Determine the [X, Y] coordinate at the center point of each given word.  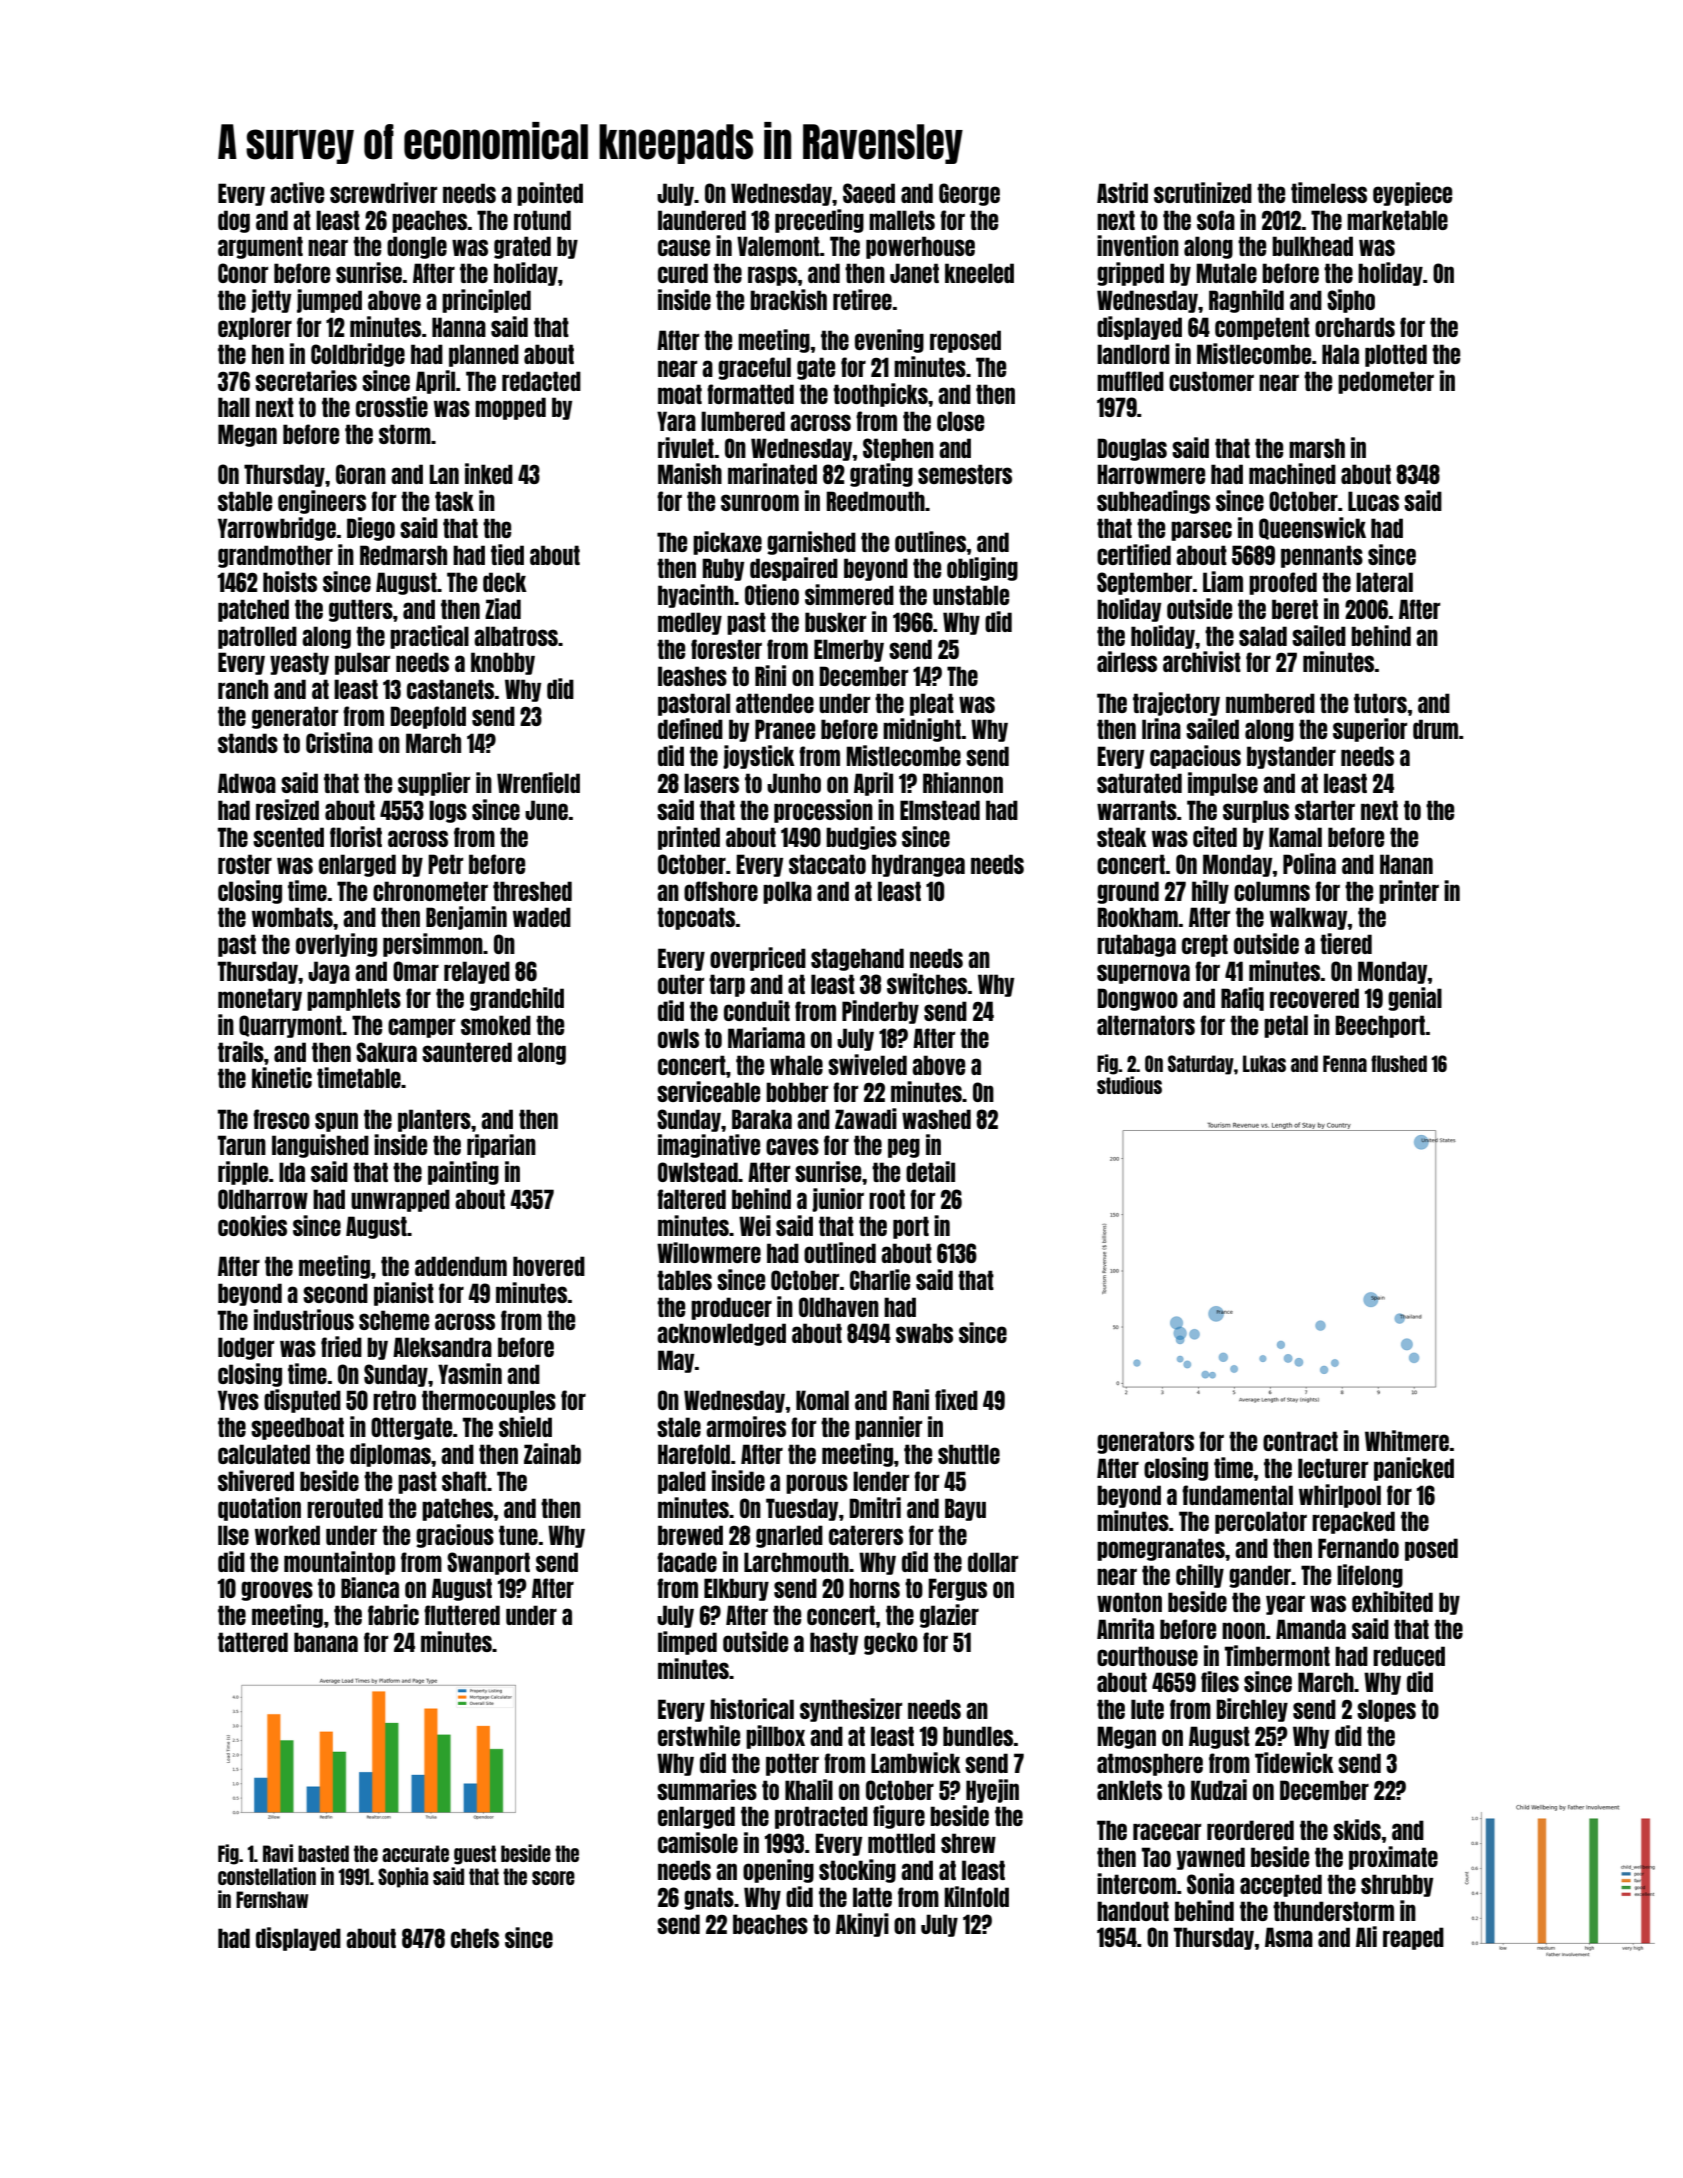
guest [475, 1855]
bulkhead [1312, 246]
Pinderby [880, 1012]
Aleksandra [442, 1347]
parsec [1201, 531]
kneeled [979, 273]
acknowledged [721, 1334]
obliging [982, 569]
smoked [496, 1025]
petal [1286, 1026]
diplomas [390, 1455]
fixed [956, 1399]
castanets [450, 689]
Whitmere [1407, 1440]
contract [1300, 1441]
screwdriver [383, 192]
